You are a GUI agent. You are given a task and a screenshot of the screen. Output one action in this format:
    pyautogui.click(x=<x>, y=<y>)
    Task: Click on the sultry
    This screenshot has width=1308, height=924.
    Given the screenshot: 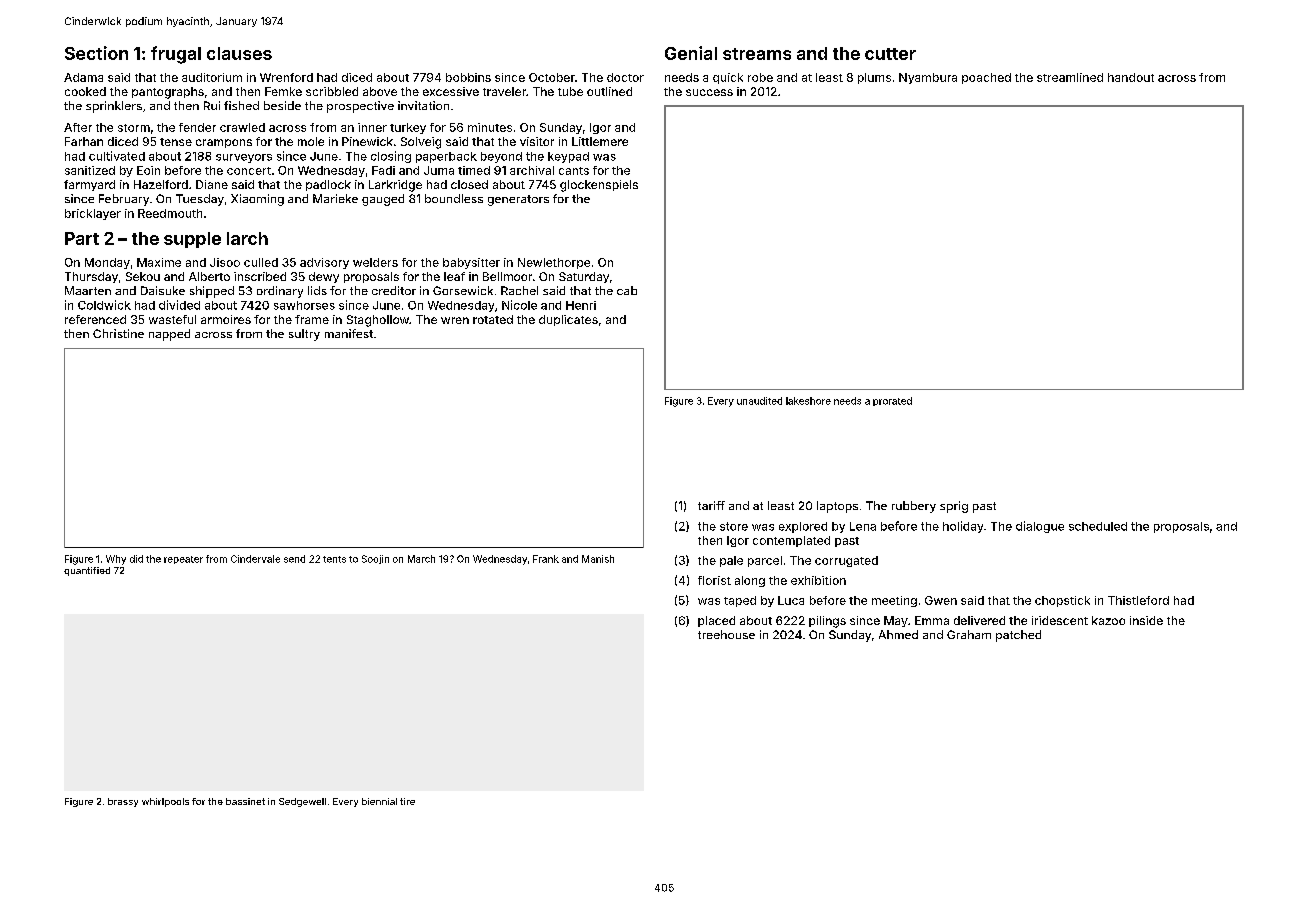 What is the action you would take?
    pyautogui.click(x=304, y=335)
